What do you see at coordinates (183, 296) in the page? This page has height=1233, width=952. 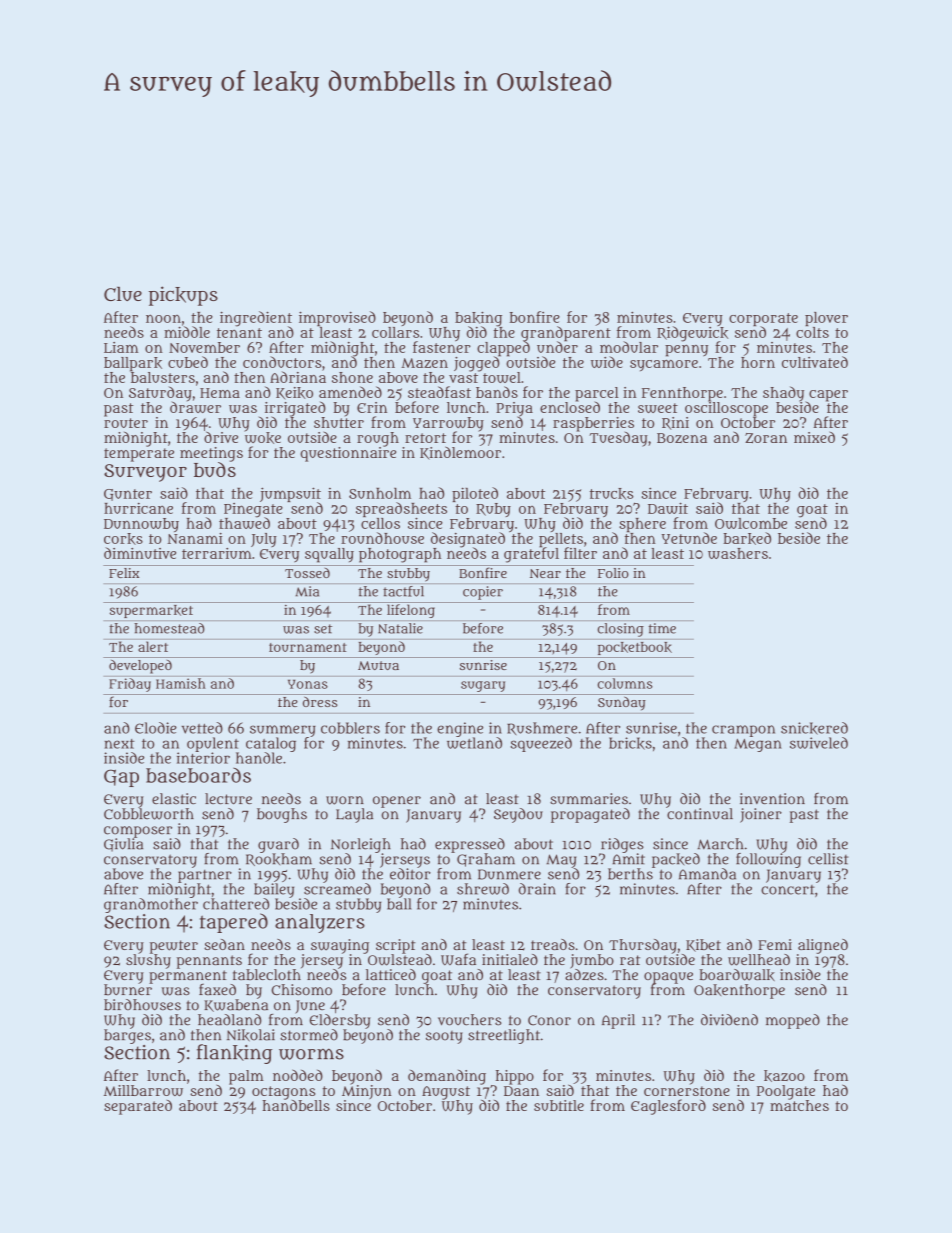 I see `pickups` at bounding box center [183, 296].
